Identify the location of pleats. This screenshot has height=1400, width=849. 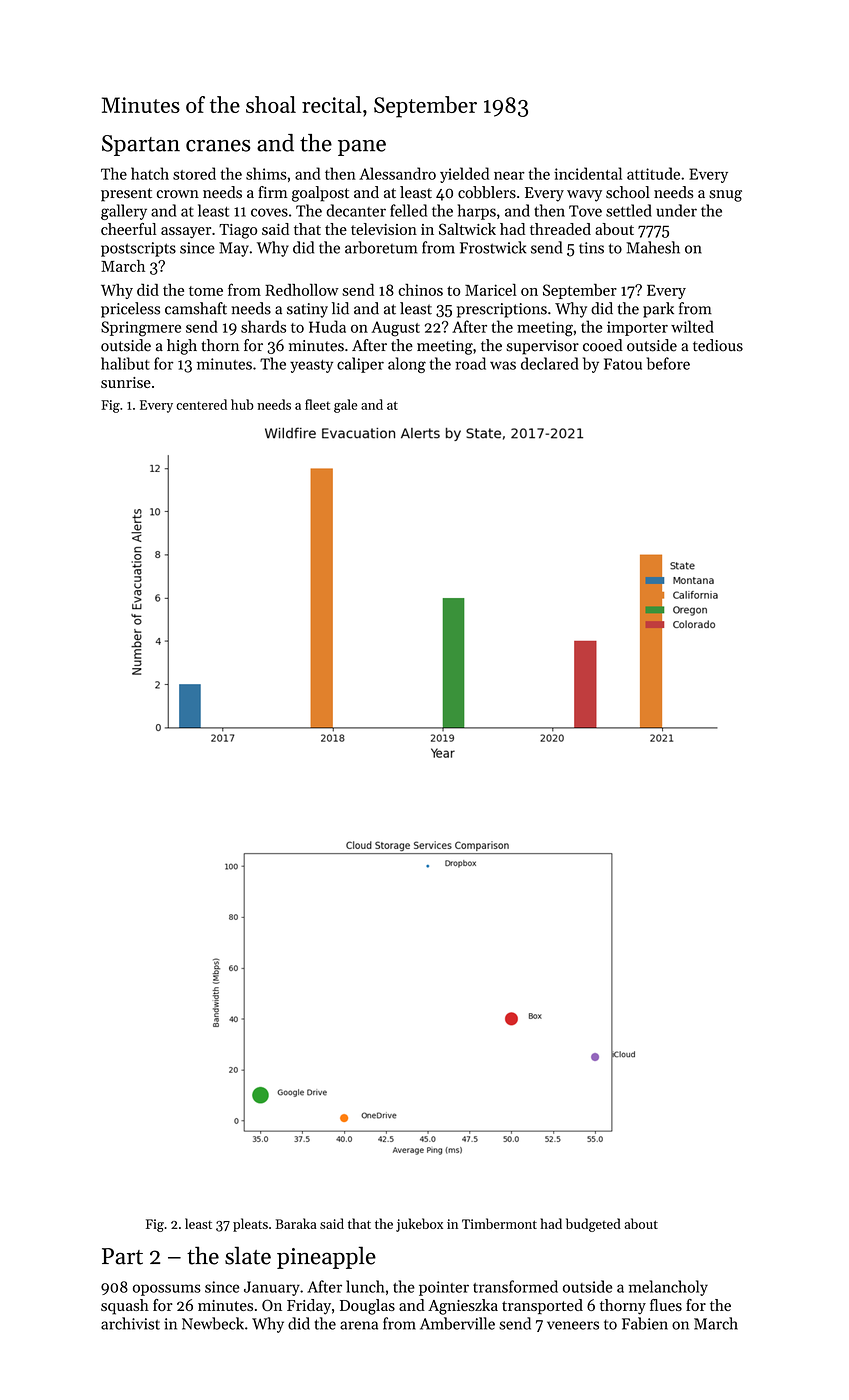
(250, 1225).
